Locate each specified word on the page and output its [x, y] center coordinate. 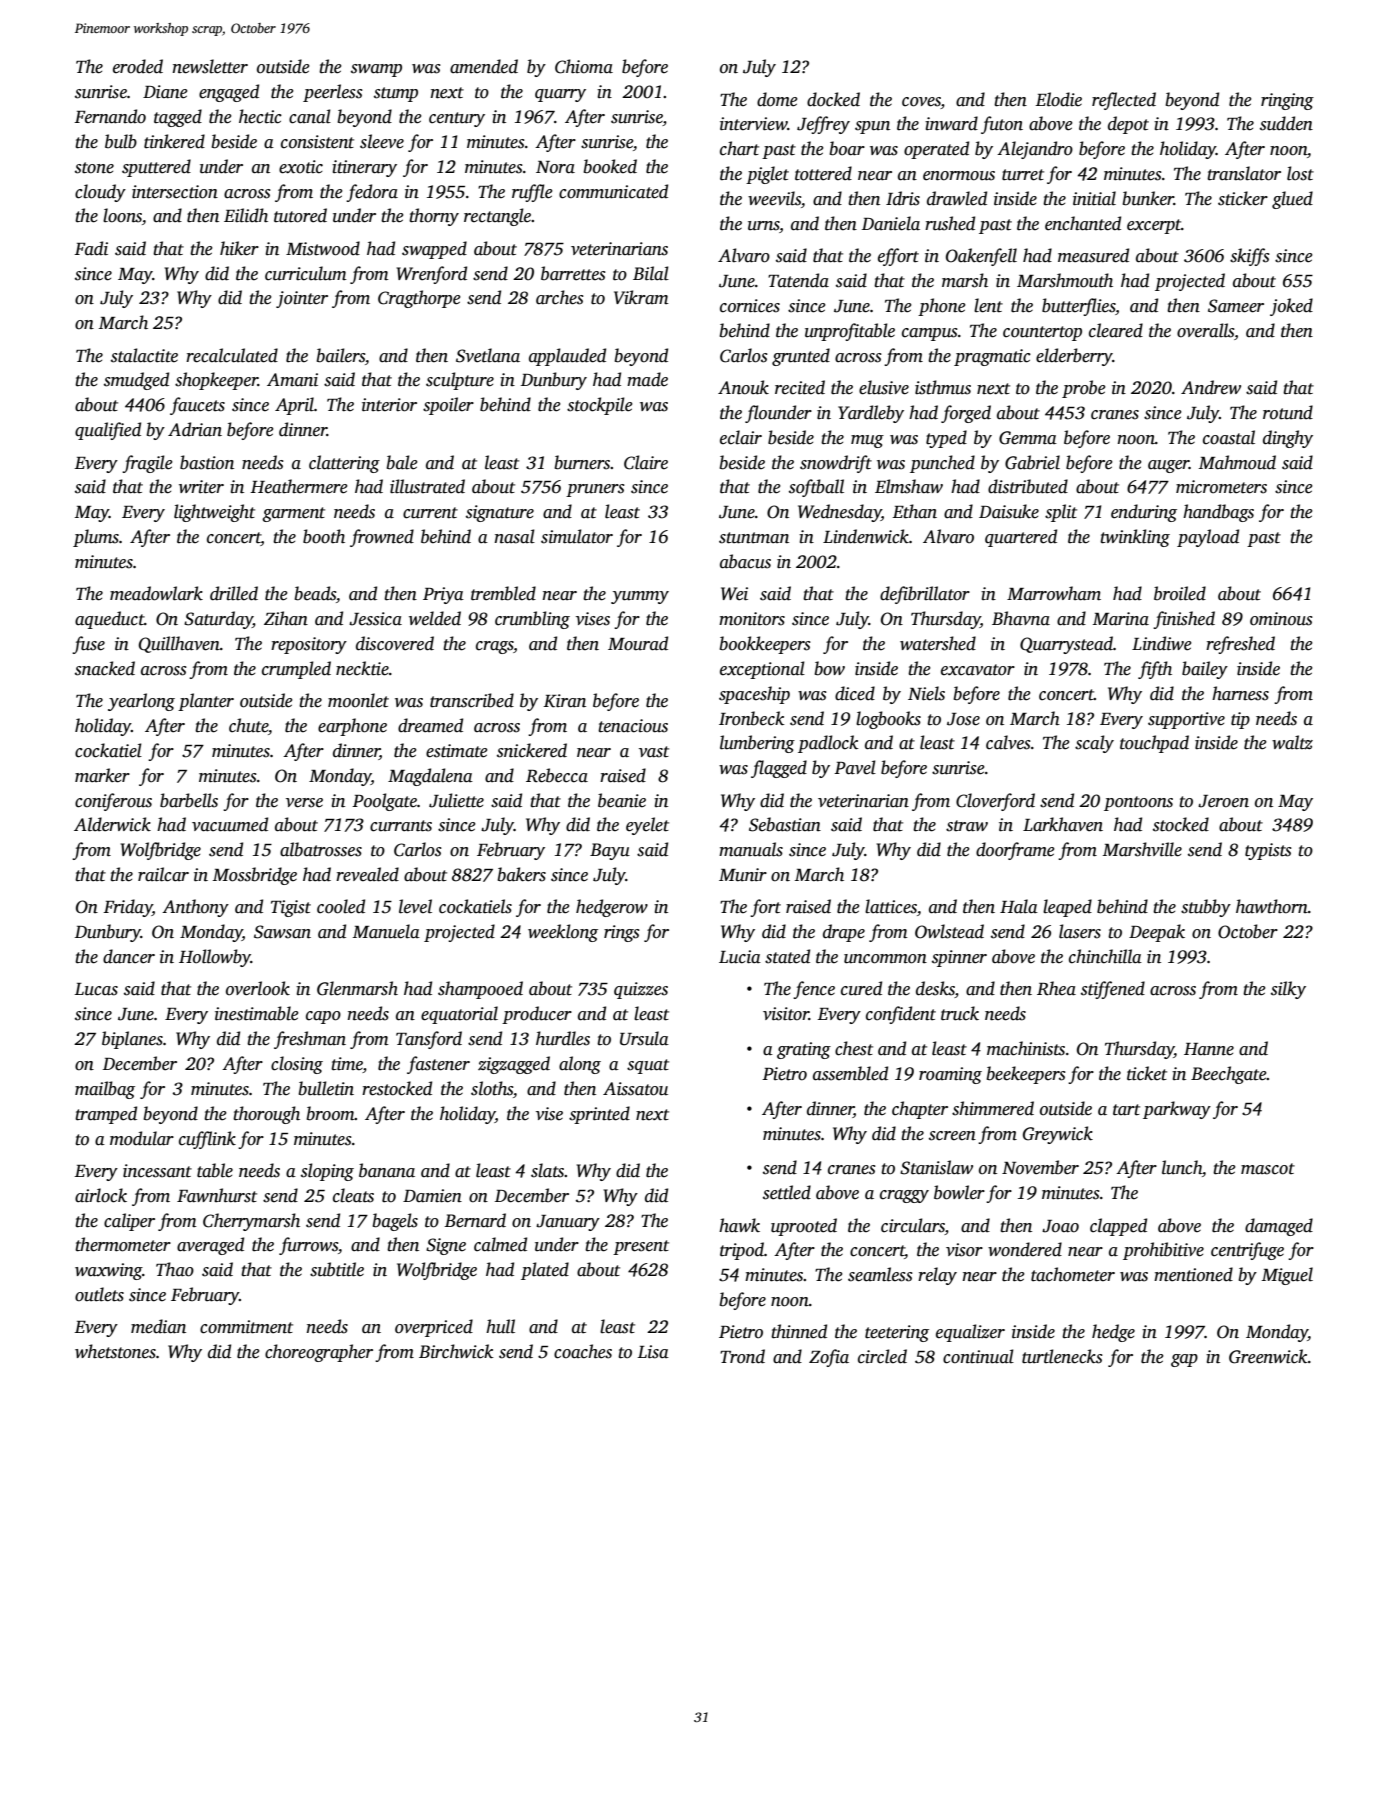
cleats [353, 1195]
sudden [1286, 123]
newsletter [210, 66]
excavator [978, 670]
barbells [189, 800]
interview [754, 124]
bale [402, 462]
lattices [891, 906]
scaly [1094, 744]
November [1040, 1167]
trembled [503, 593]
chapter [920, 1110]
